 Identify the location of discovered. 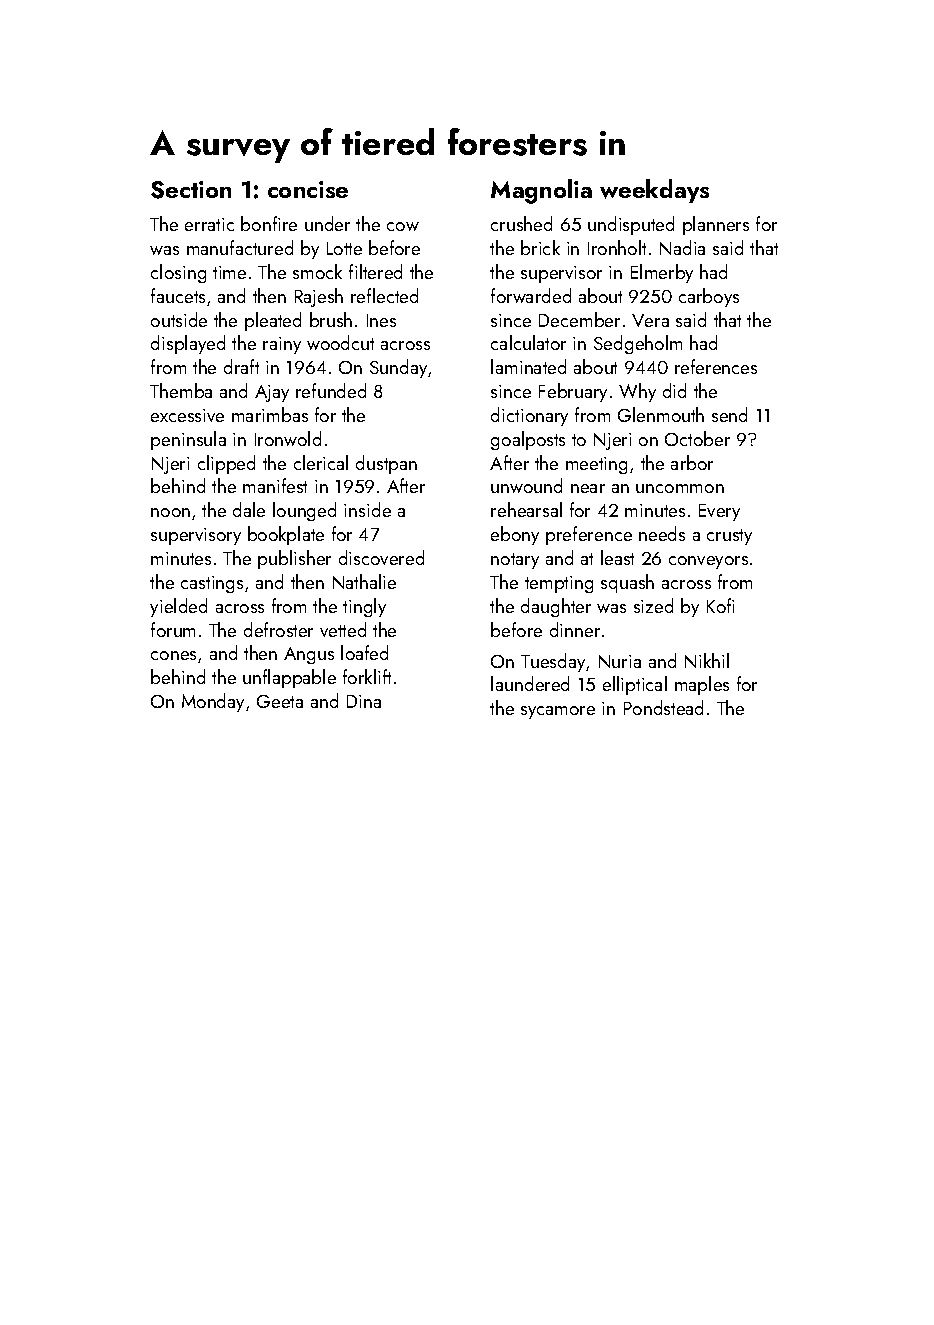
(381, 557).
